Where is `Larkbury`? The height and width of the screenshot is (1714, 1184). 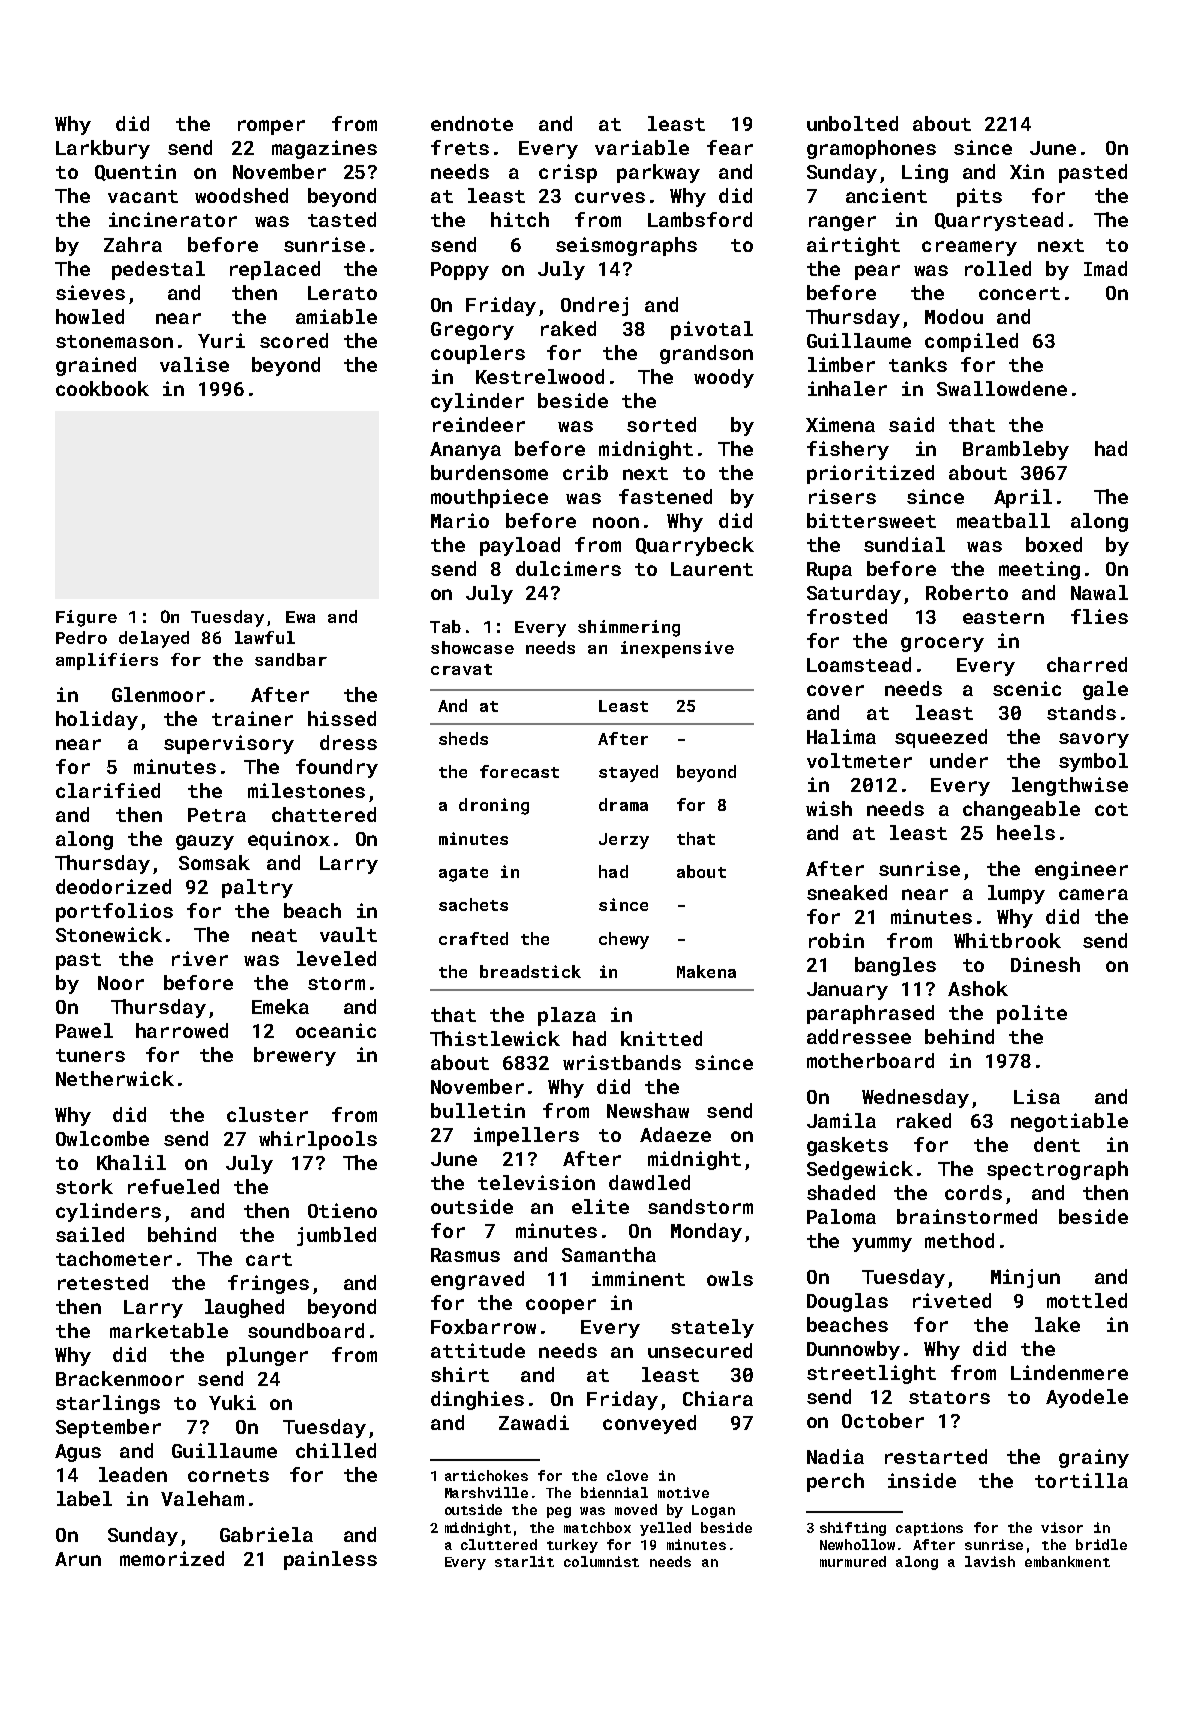
Larkbury is located at coordinates (103, 149).
